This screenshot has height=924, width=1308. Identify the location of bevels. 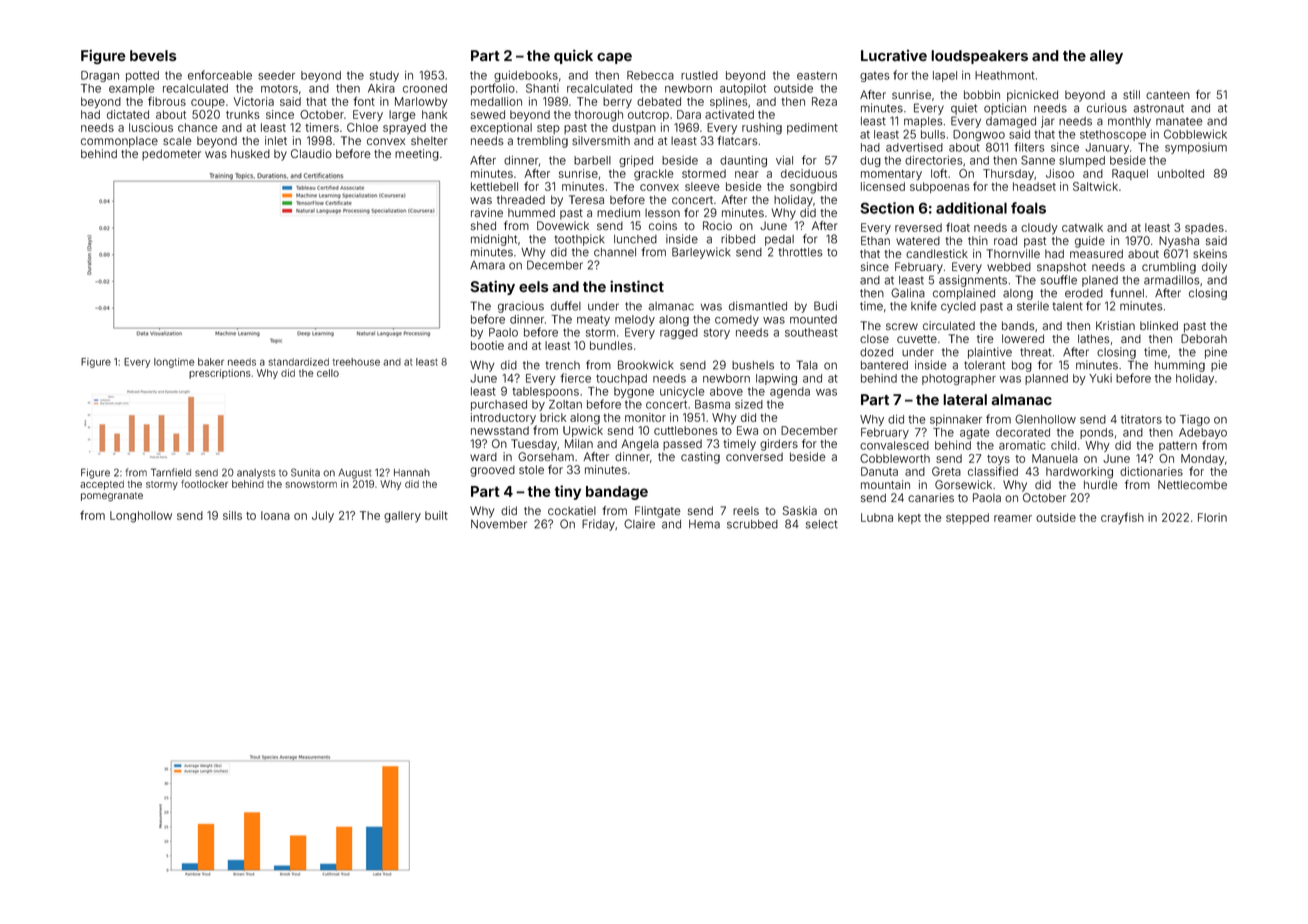
(153, 55).
